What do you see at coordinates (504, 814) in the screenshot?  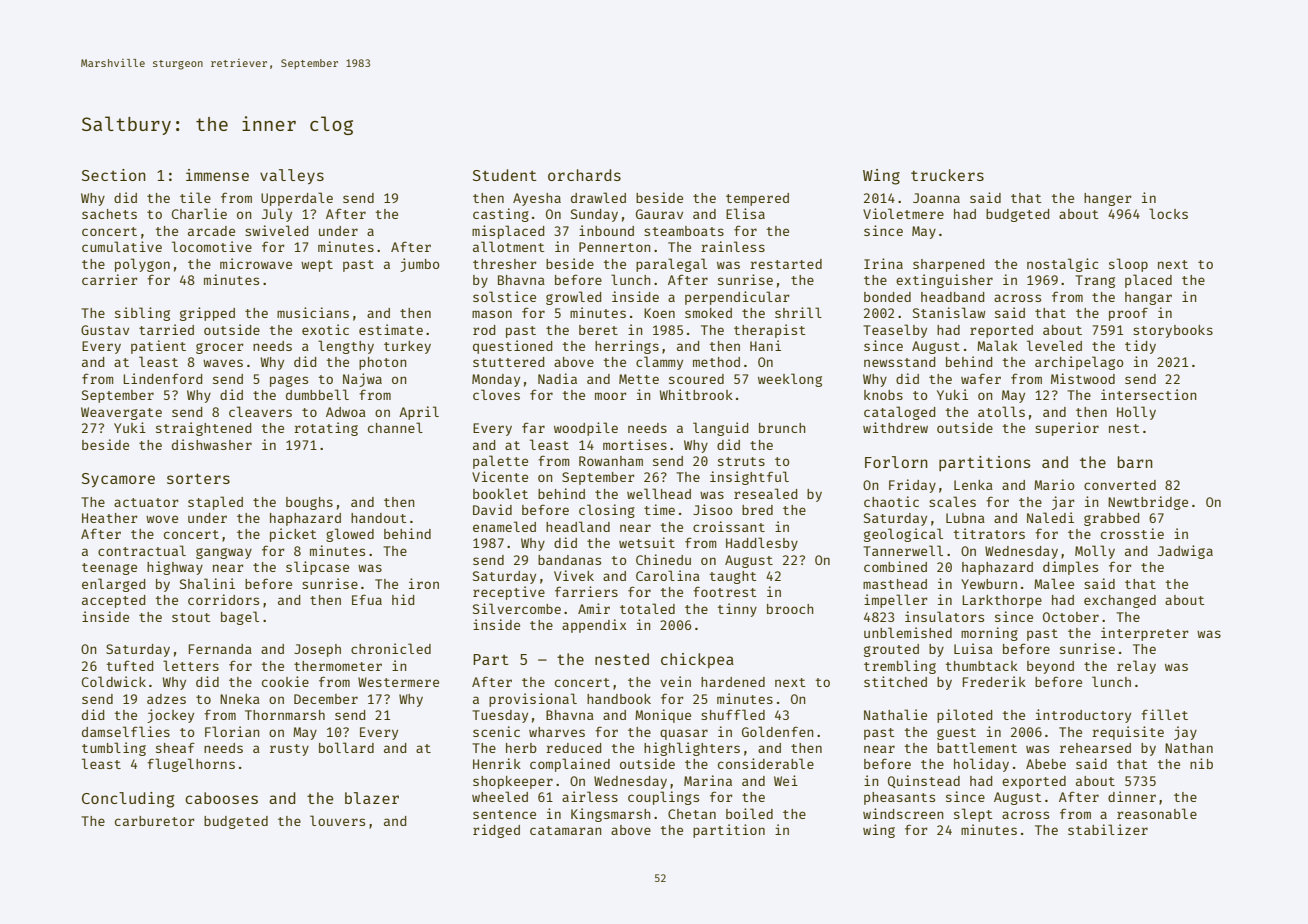 I see `sentence` at bounding box center [504, 814].
